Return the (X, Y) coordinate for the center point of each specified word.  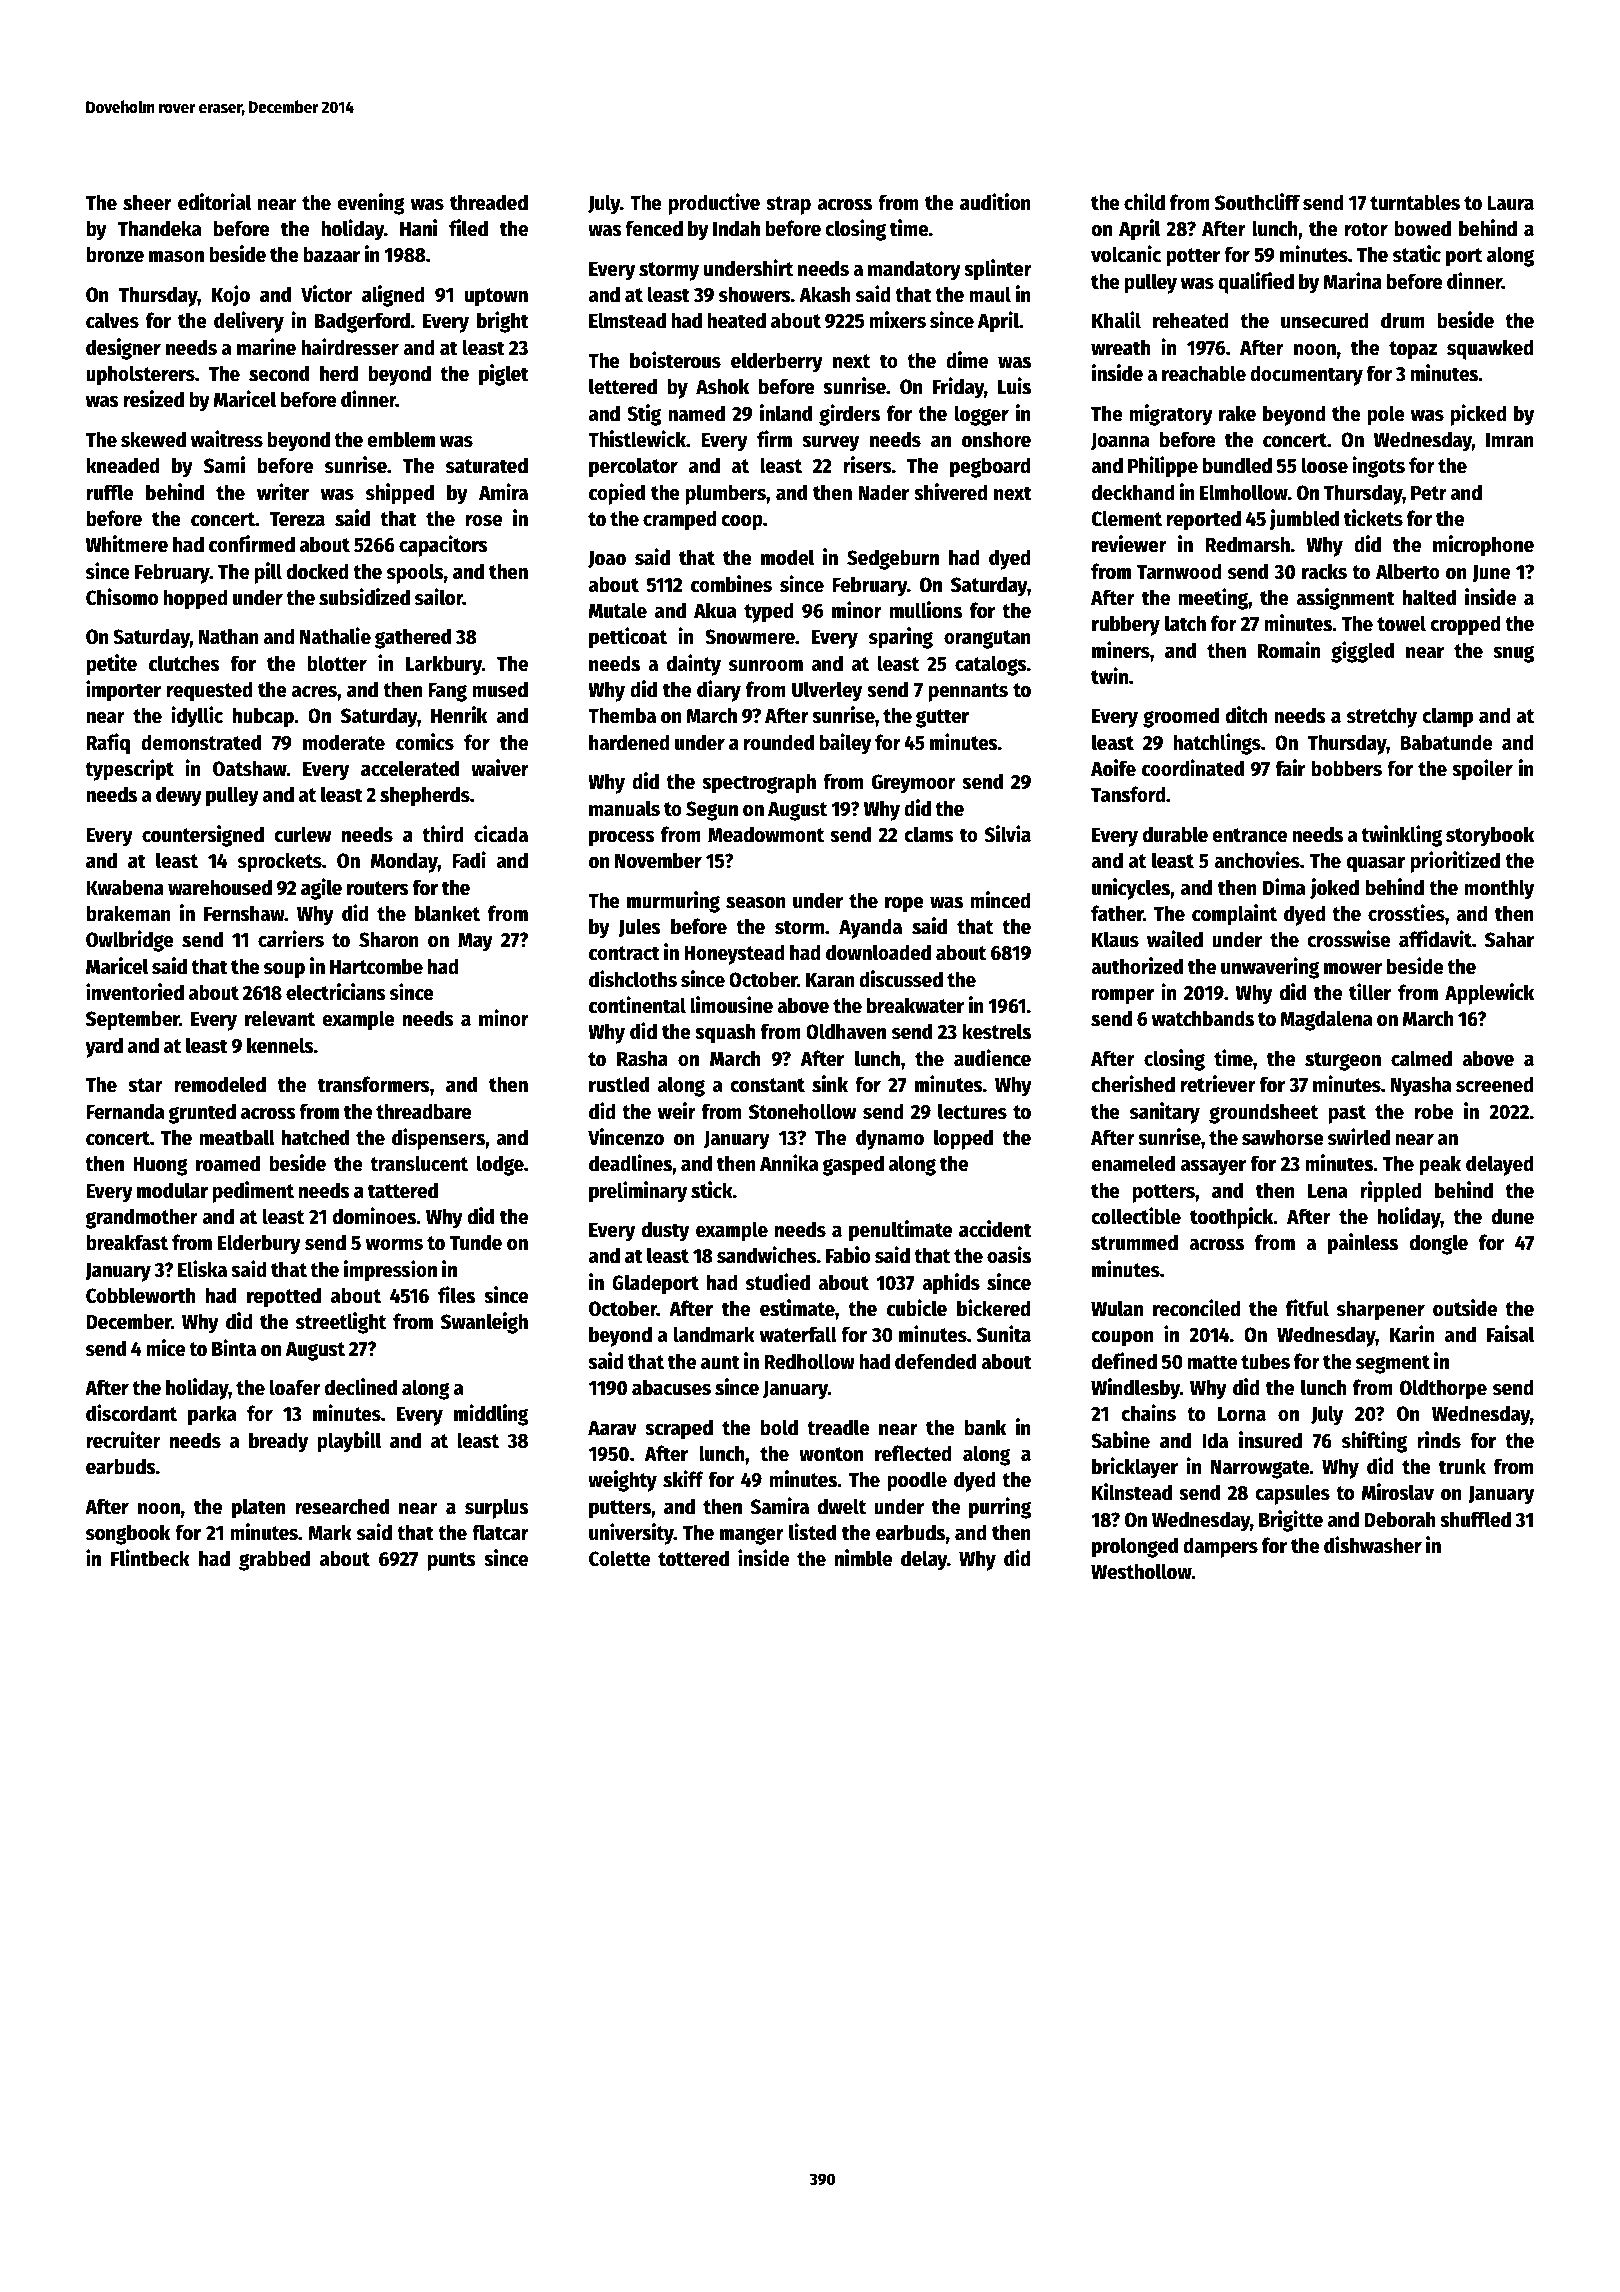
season (756, 903)
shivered (951, 492)
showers (755, 294)
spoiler (1482, 770)
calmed (1421, 1058)
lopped (963, 1139)
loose (1325, 465)
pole (1386, 415)
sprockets (280, 862)
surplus (497, 1508)
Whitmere (127, 544)
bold (779, 1427)
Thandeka (159, 228)
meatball (237, 1137)
